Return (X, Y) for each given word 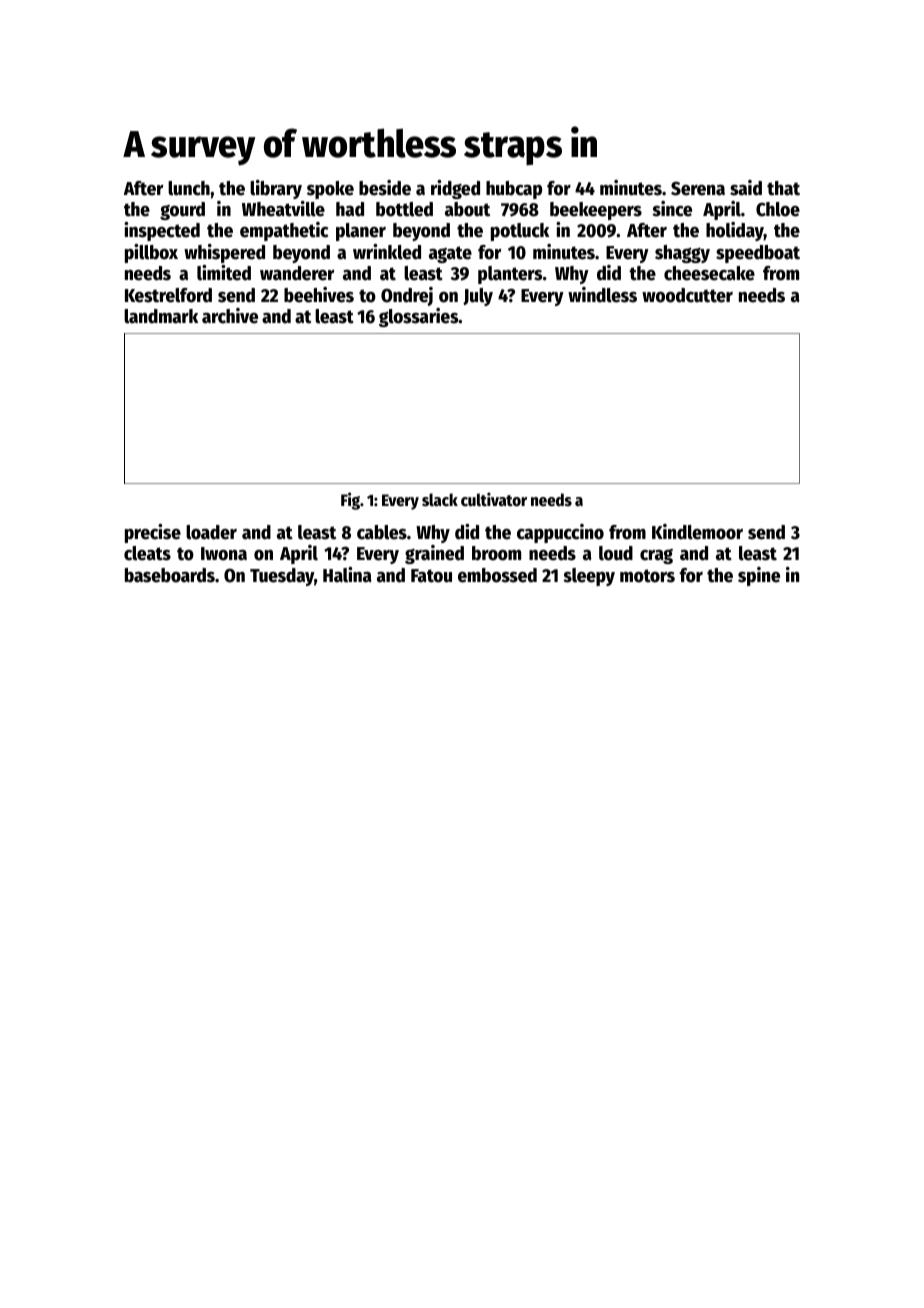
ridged (455, 189)
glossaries (419, 317)
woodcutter (687, 295)
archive (230, 316)
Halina (347, 575)
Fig (350, 501)
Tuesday (282, 577)
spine (759, 576)
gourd (182, 211)
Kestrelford (168, 295)
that (783, 188)
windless (602, 295)
